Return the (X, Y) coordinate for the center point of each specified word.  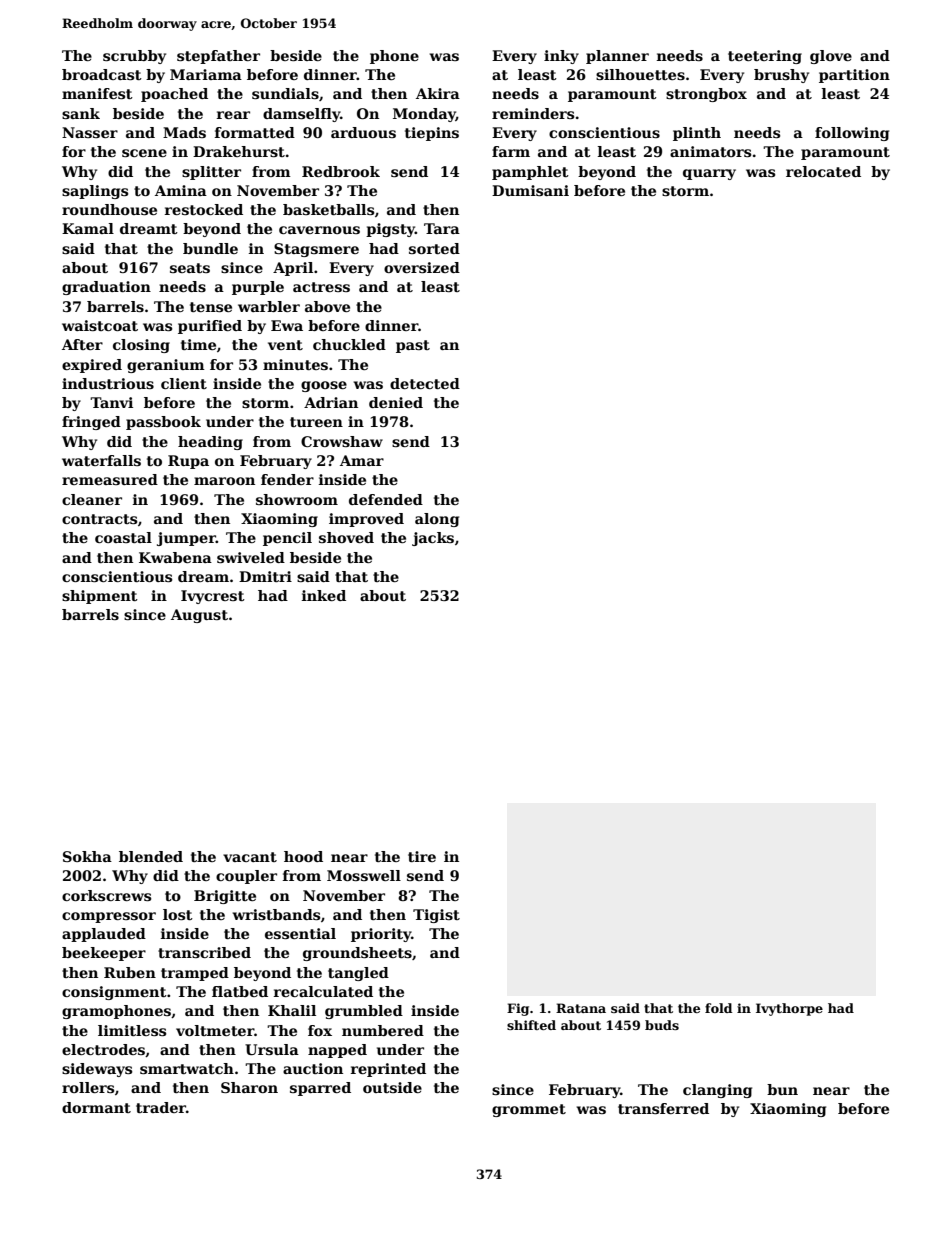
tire (422, 856)
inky (561, 57)
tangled (358, 974)
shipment (100, 597)
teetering (765, 57)
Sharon (249, 1087)
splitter (211, 173)
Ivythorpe (789, 1009)
